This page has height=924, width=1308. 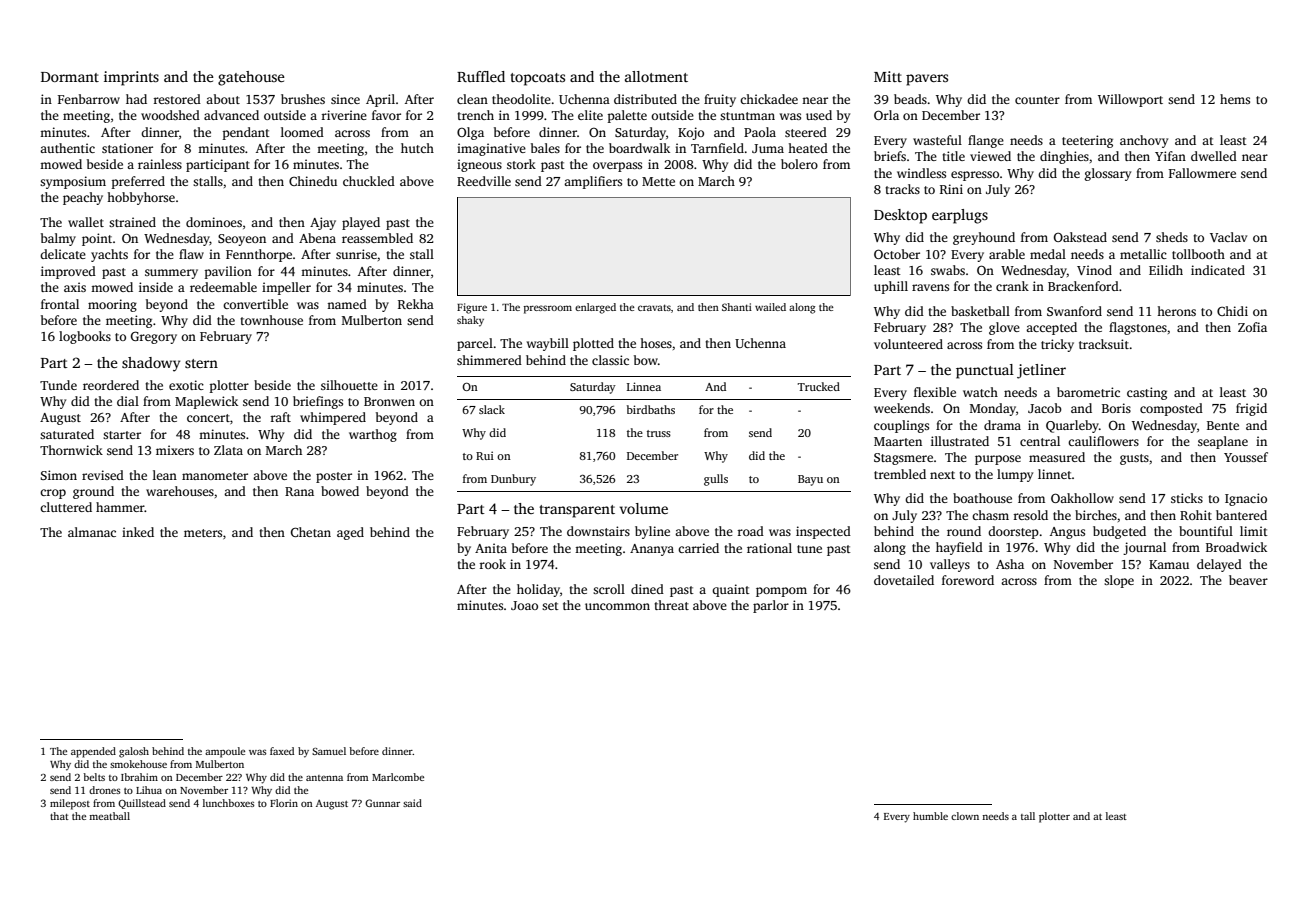 I want to click on reassembled, so click(x=377, y=238).
